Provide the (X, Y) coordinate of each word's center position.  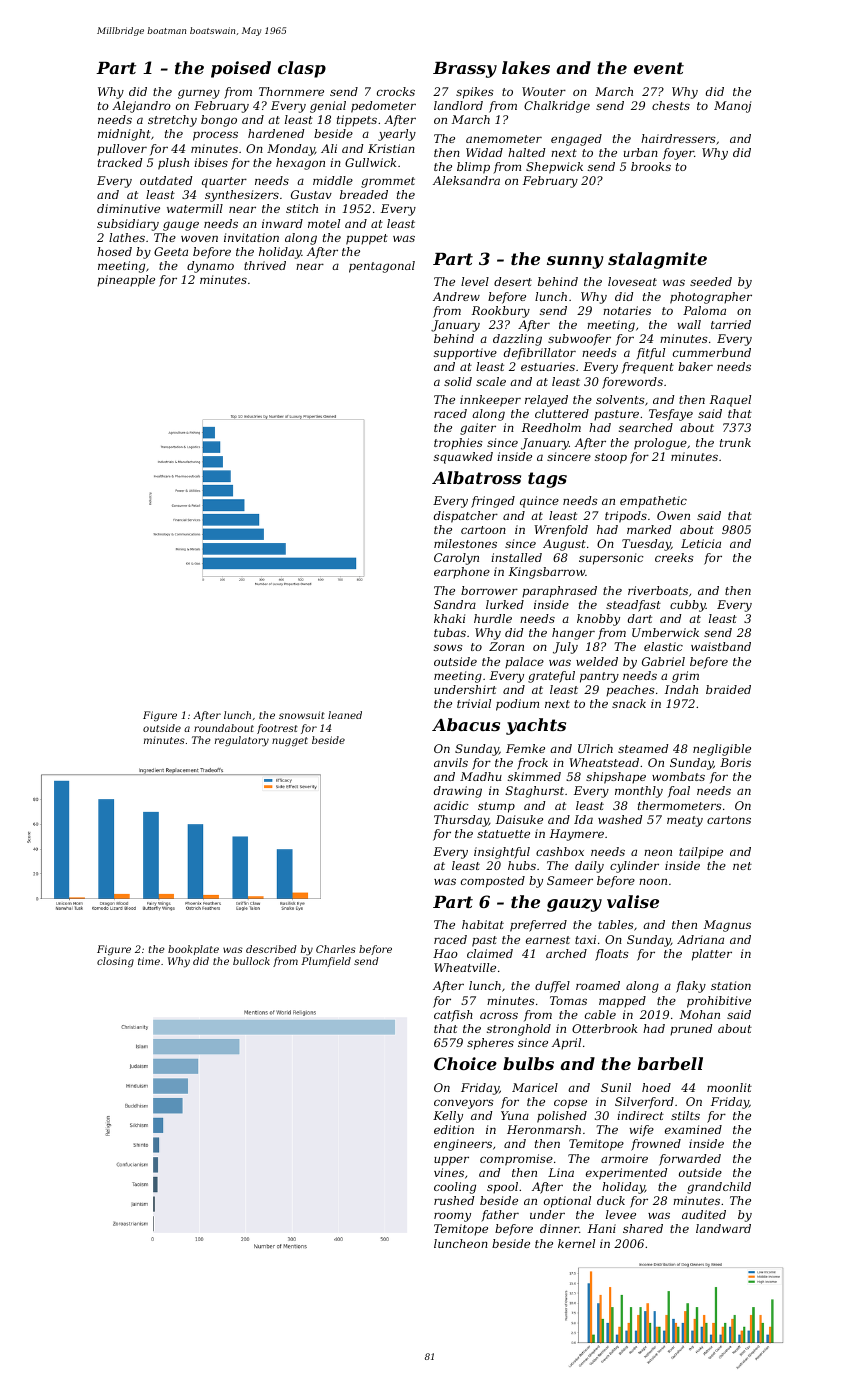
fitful (650, 354)
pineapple (126, 281)
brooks (651, 166)
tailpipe (701, 853)
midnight (124, 135)
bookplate (193, 950)
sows (448, 647)
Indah (681, 689)
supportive (465, 354)
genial (328, 107)
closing (115, 962)
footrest (277, 729)
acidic (451, 805)
